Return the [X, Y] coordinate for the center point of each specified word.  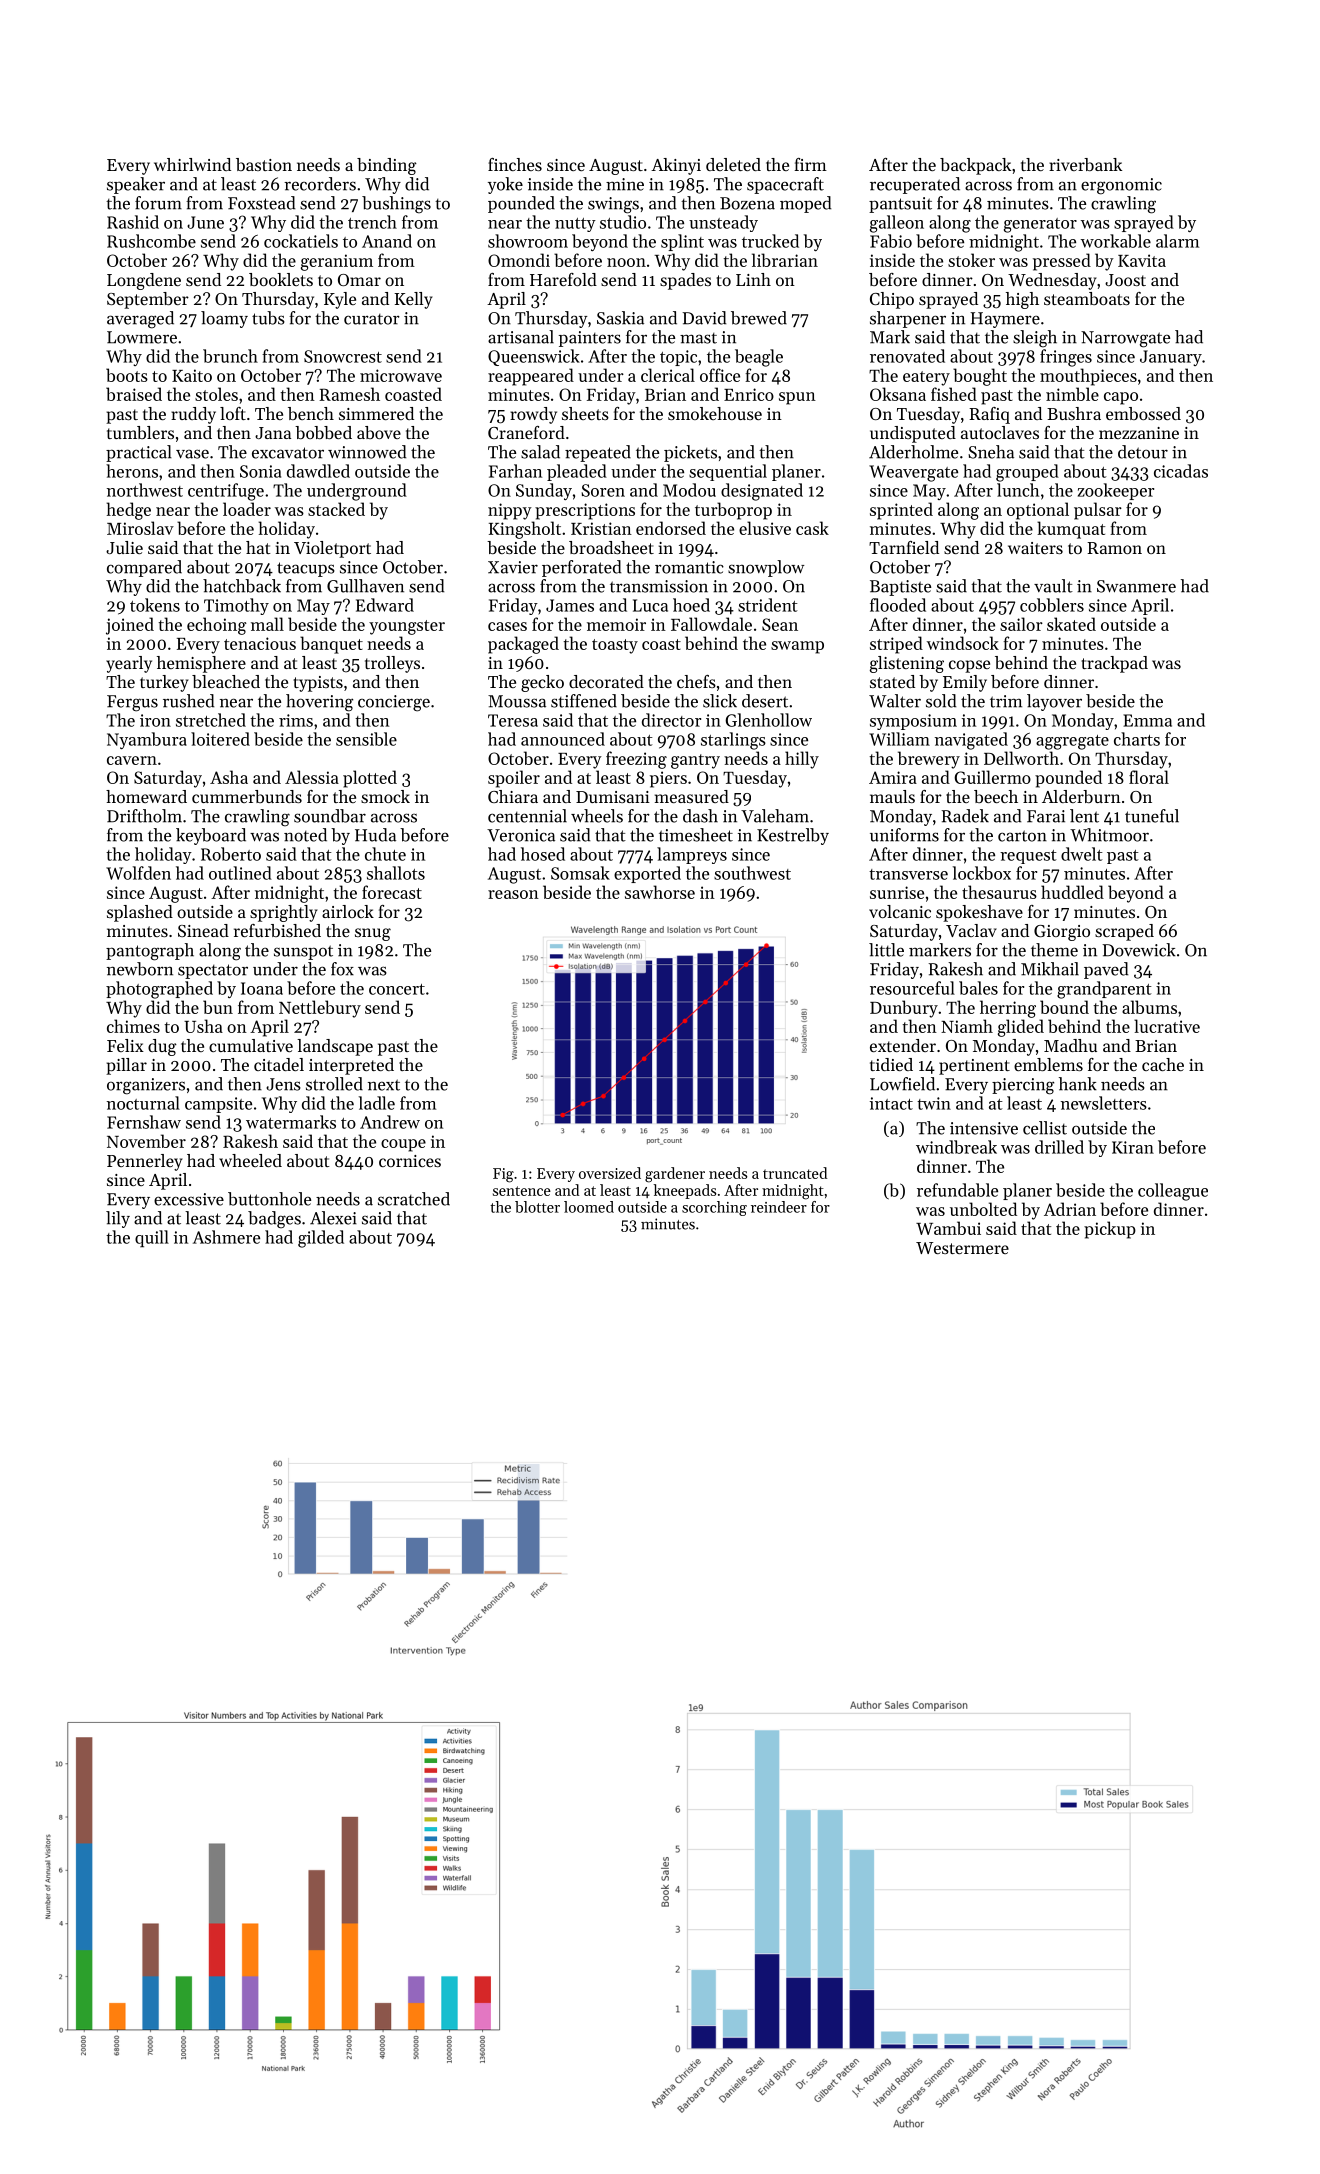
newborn [140, 969]
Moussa [517, 701]
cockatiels [301, 241]
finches [515, 164]
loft [233, 413]
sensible [366, 739]
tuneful [1152, 816]
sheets [585, 413]
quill [152, 1238]
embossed [1143, 413]
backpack [975, 166]
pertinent [974, 1067]
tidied [891, 1064]
